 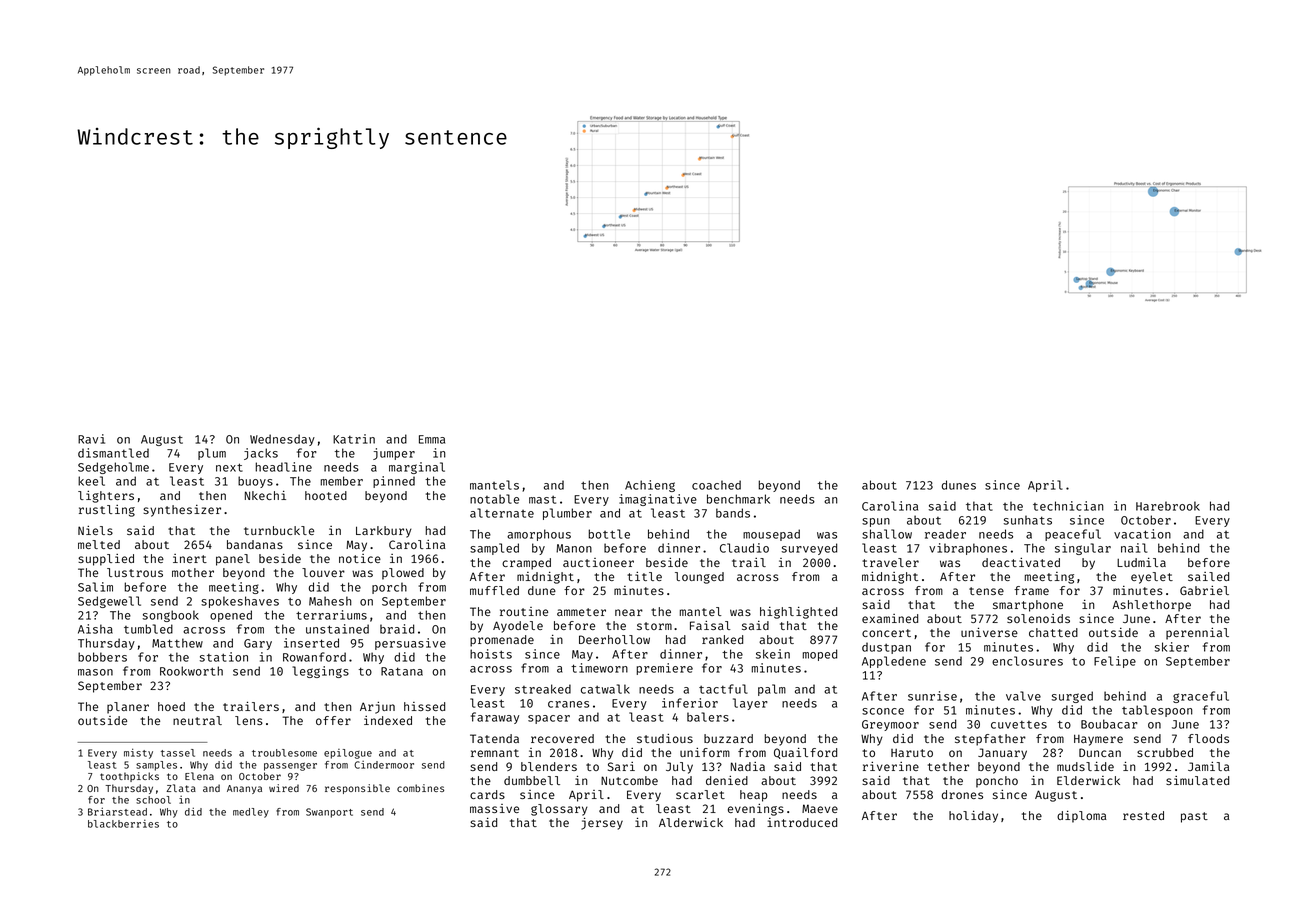 What do you see at coordinates (360, 558) in the screenshot?
I see `notice` at bounding box center [360, 558].
